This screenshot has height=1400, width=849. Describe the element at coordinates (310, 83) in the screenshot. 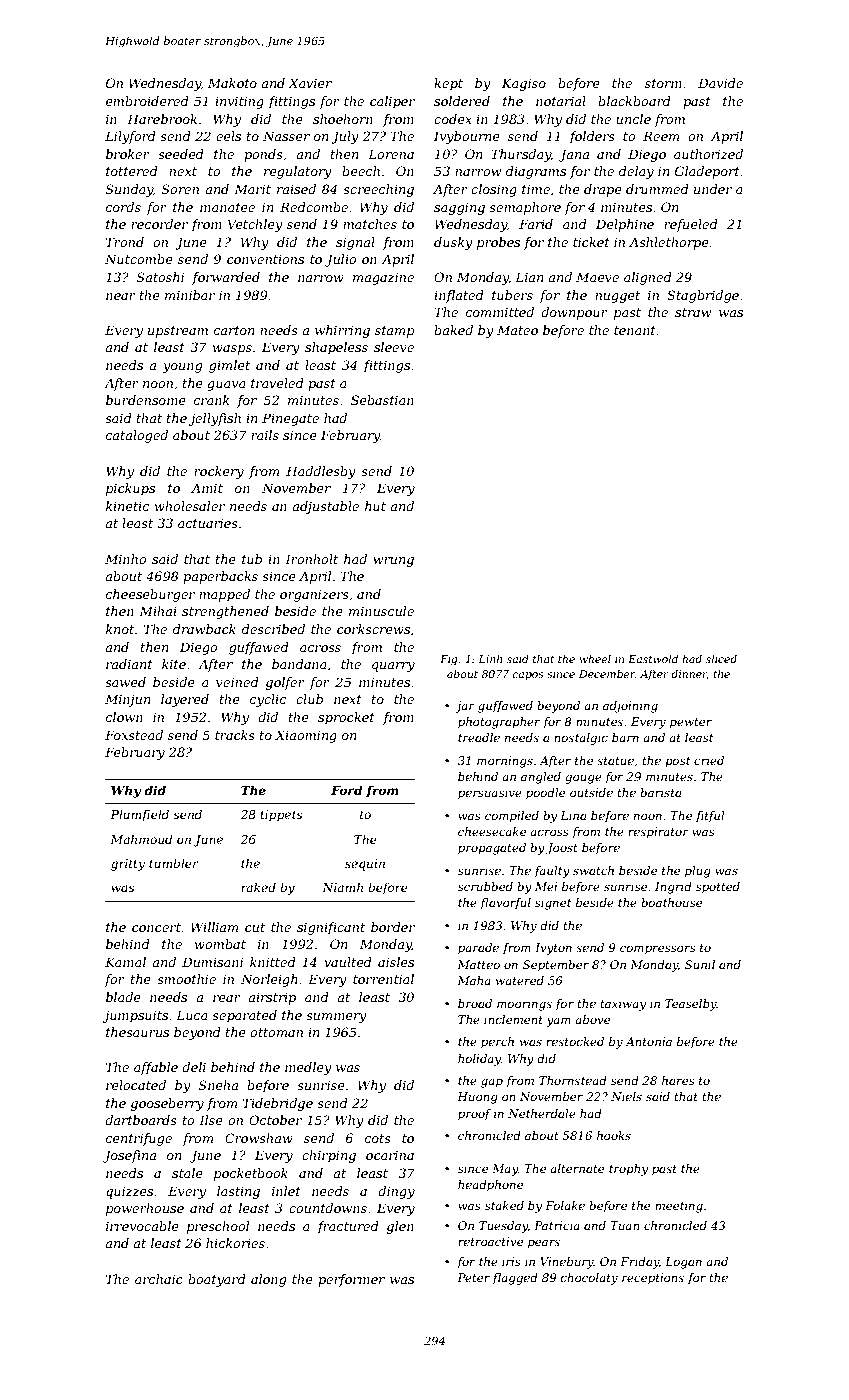

I see `Xavier` at that location.
